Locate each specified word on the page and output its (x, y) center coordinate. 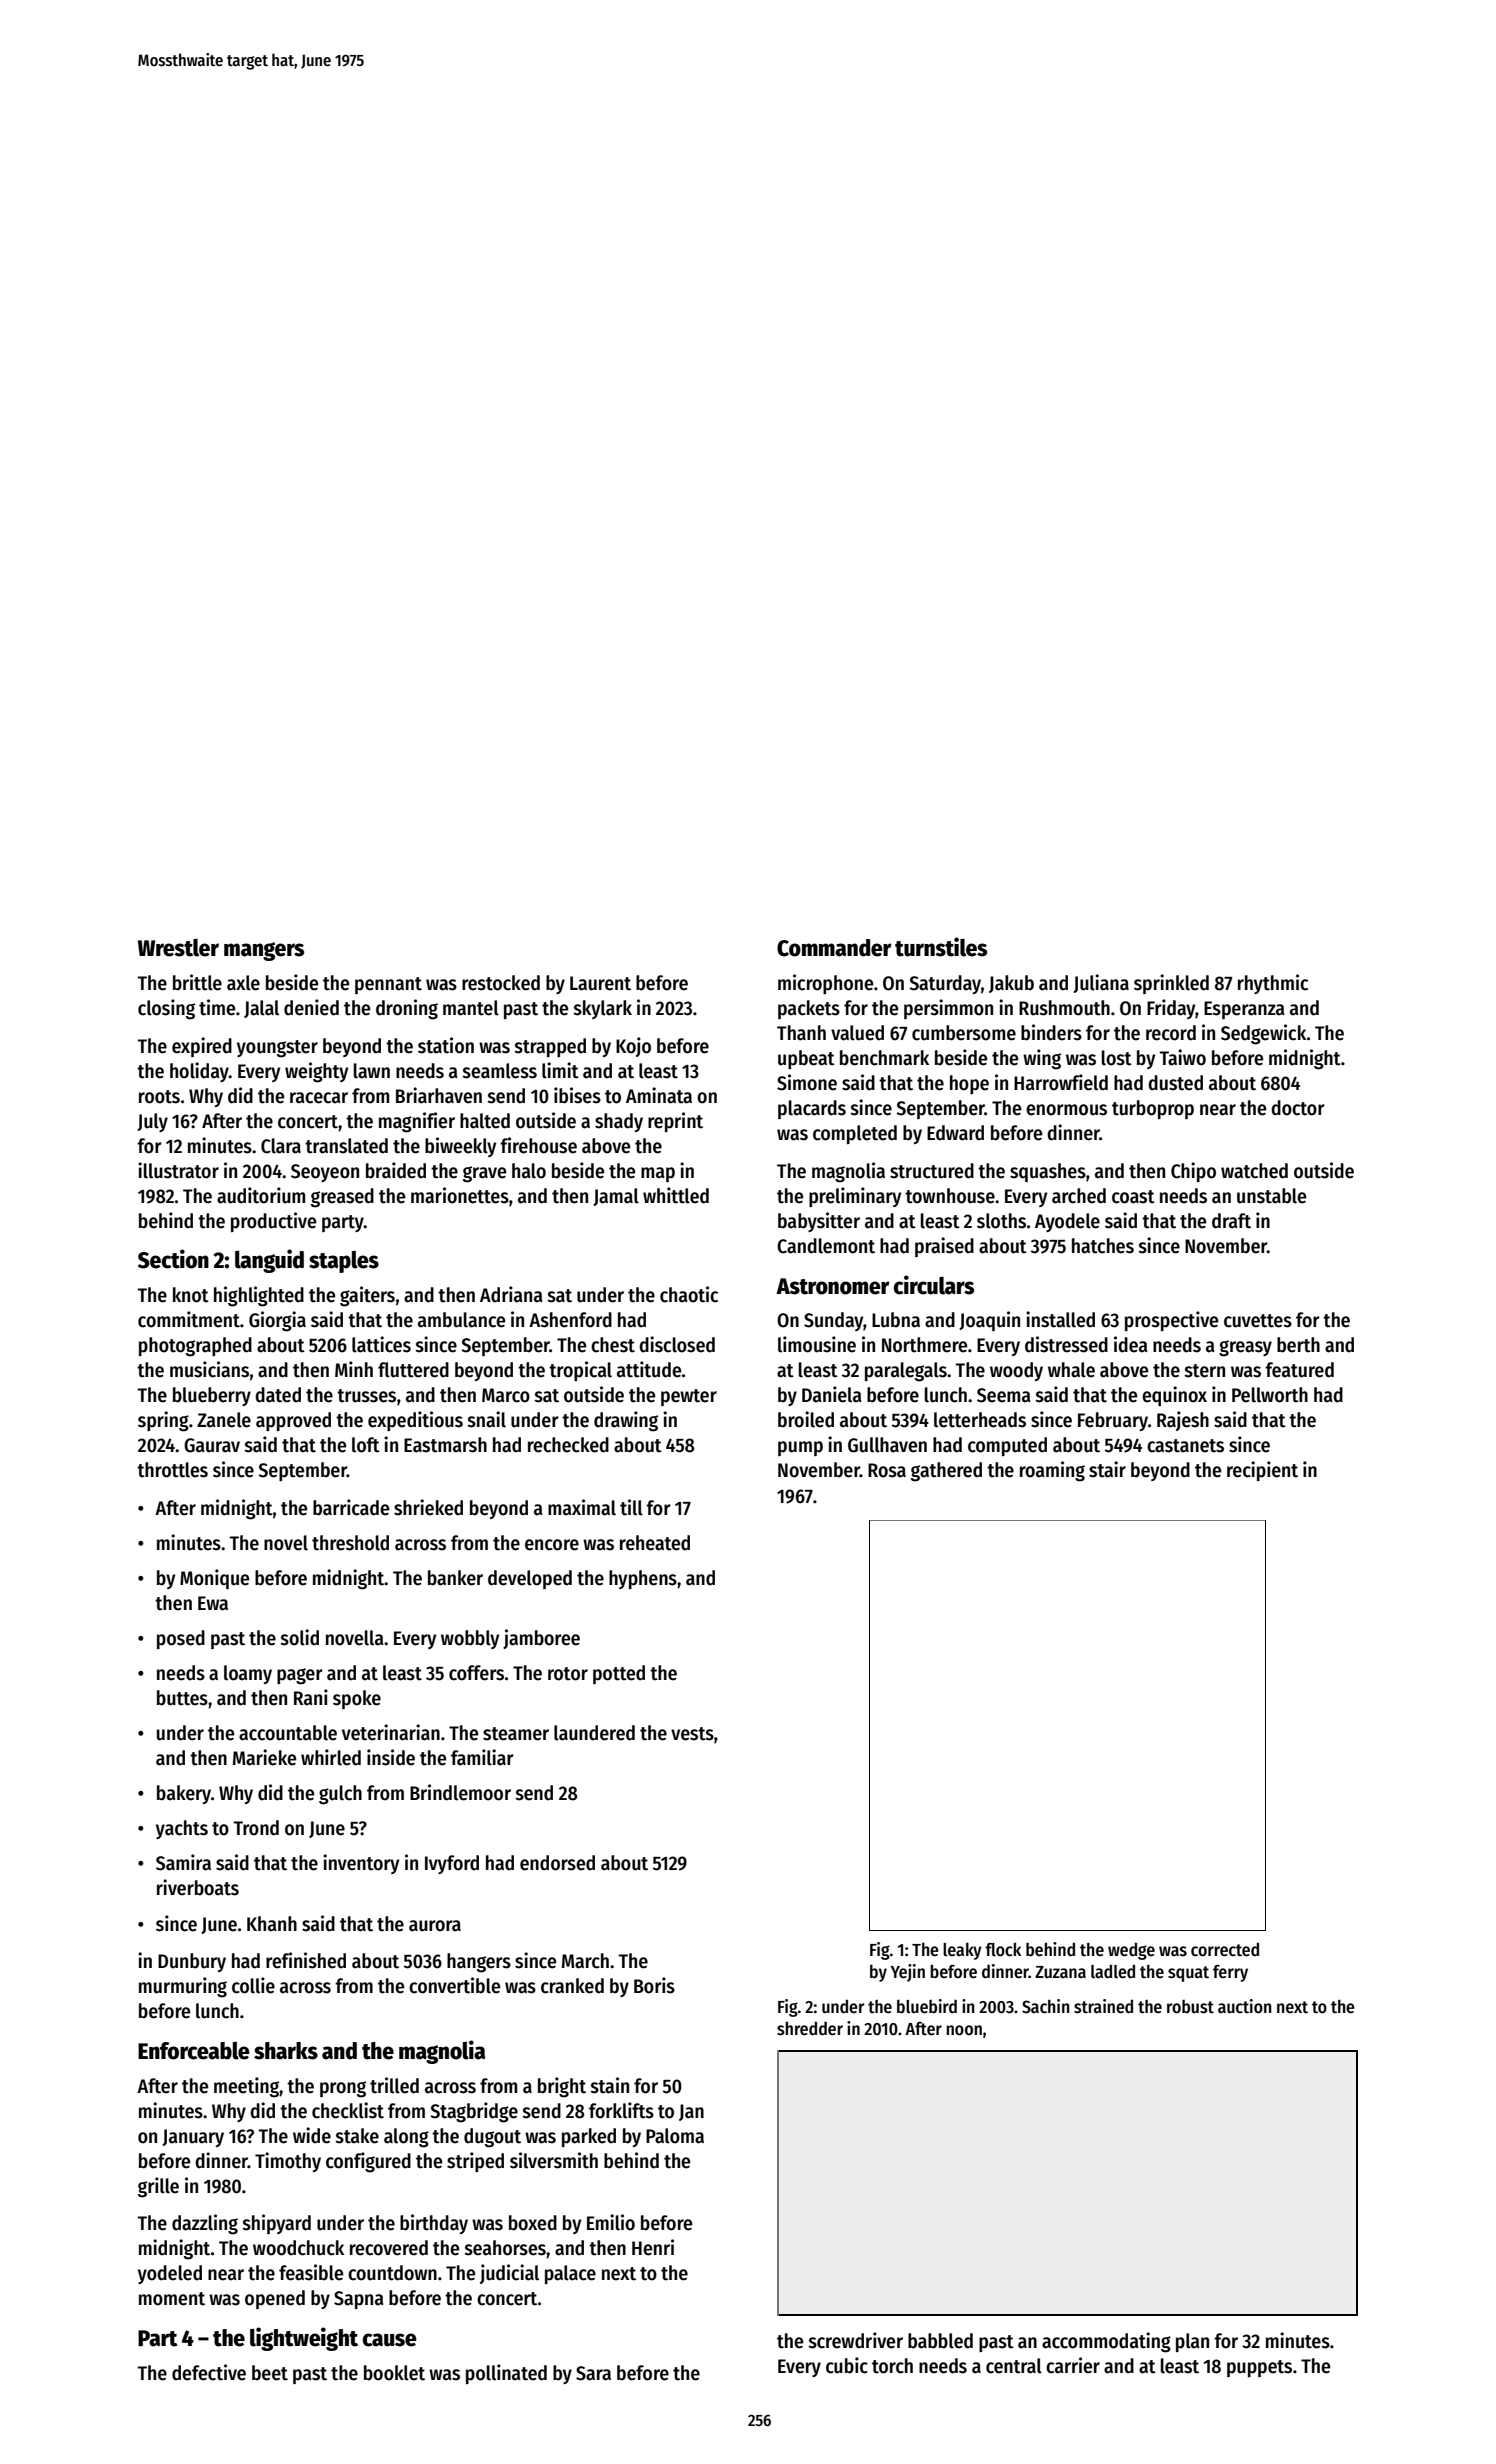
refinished (306, 1960)
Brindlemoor (460, 1792)
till (631, 1507)
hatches (1103, 1246)
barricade (351, 1507)
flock (1003, 1949)
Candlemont (826, 1246)
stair (1107, 1469)
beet (270, 2373)
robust (1190, 2007)
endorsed (557, 1863)
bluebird (927, 2006)
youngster (277, 1049)
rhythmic (1273, 984)
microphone (825, 984)
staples (344, 1262)
